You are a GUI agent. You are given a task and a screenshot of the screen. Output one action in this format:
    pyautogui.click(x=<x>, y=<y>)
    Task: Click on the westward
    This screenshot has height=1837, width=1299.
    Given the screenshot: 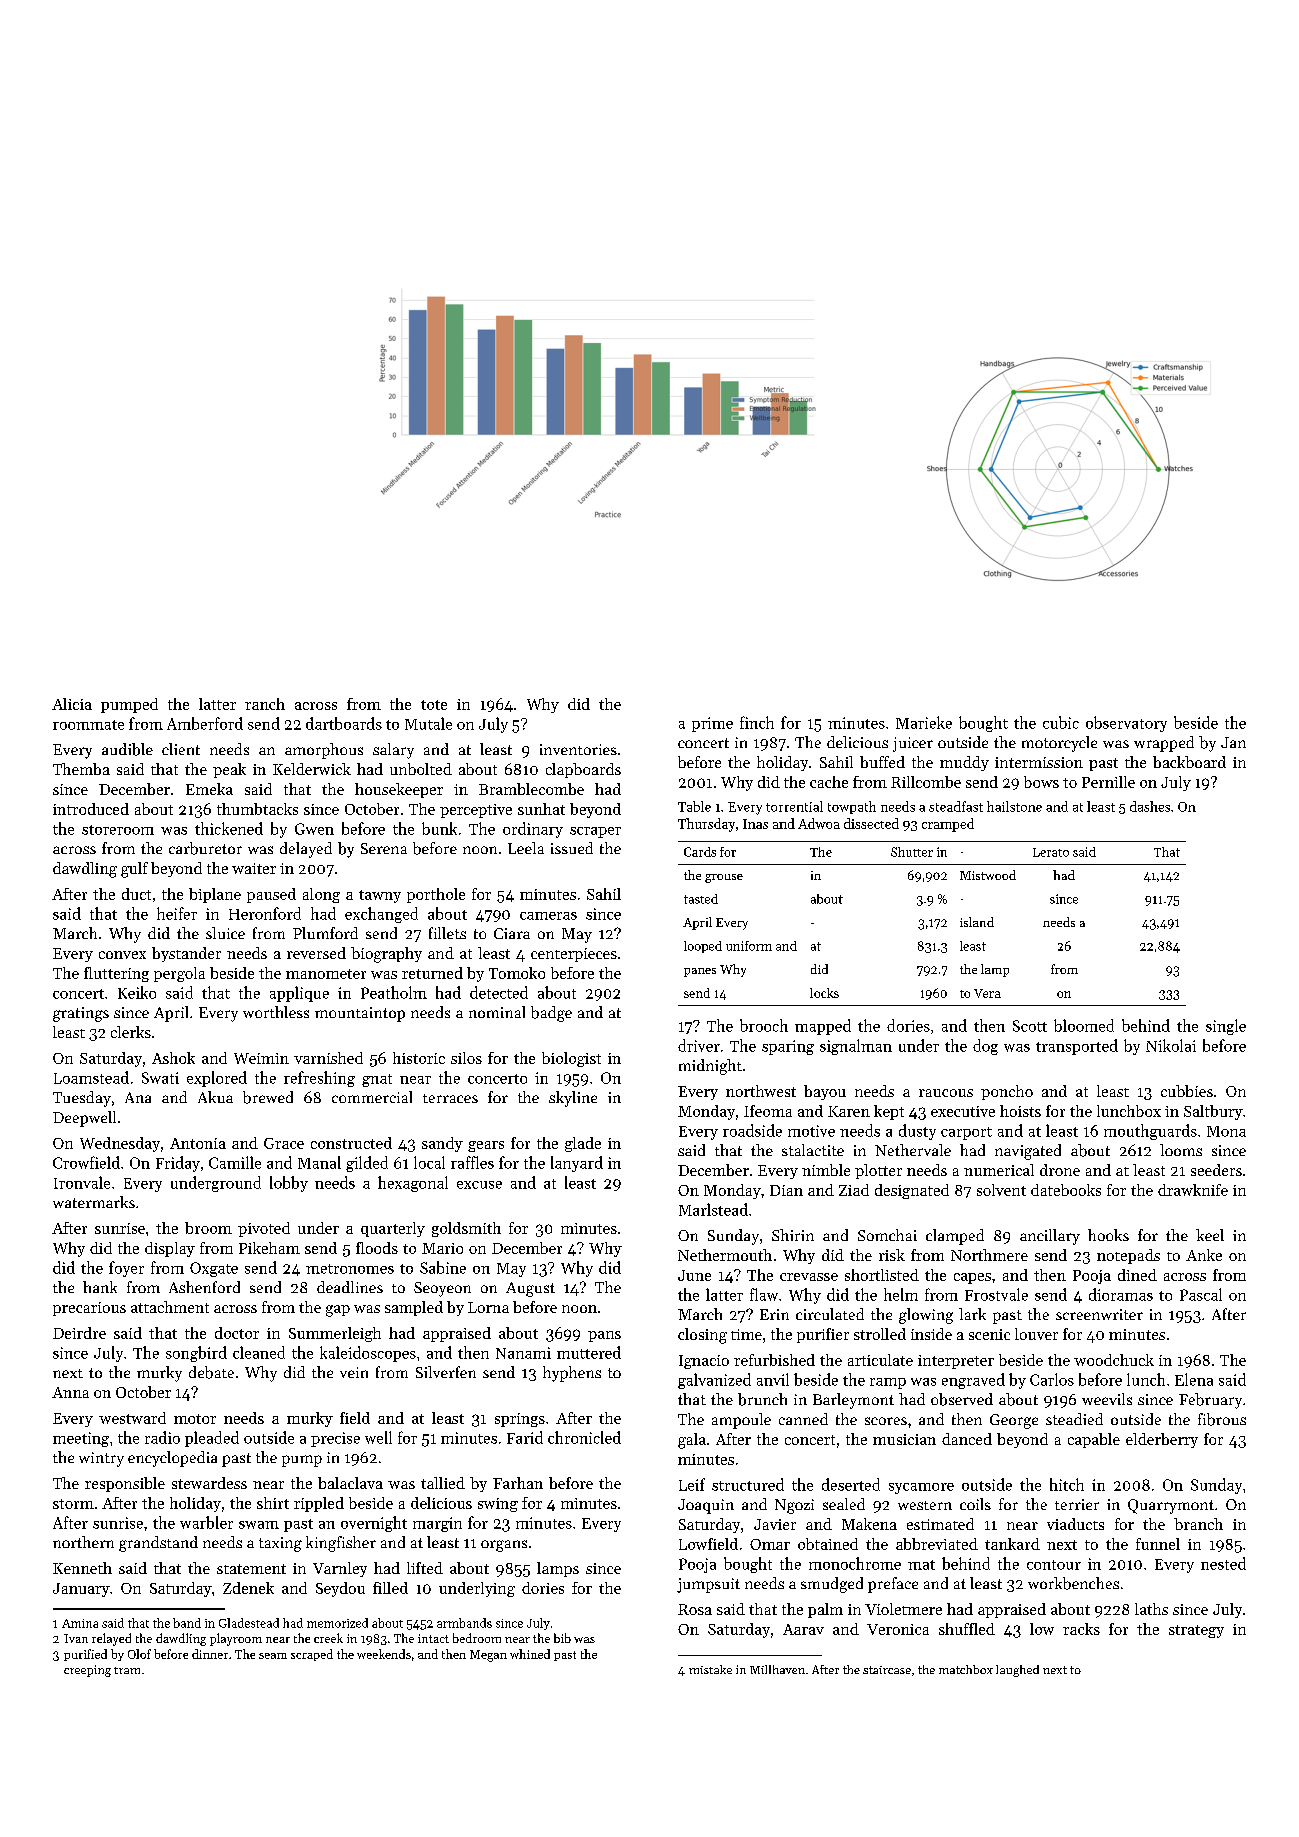 What is the action you would take?
    pyautogui.click(x=132, y=1418)
